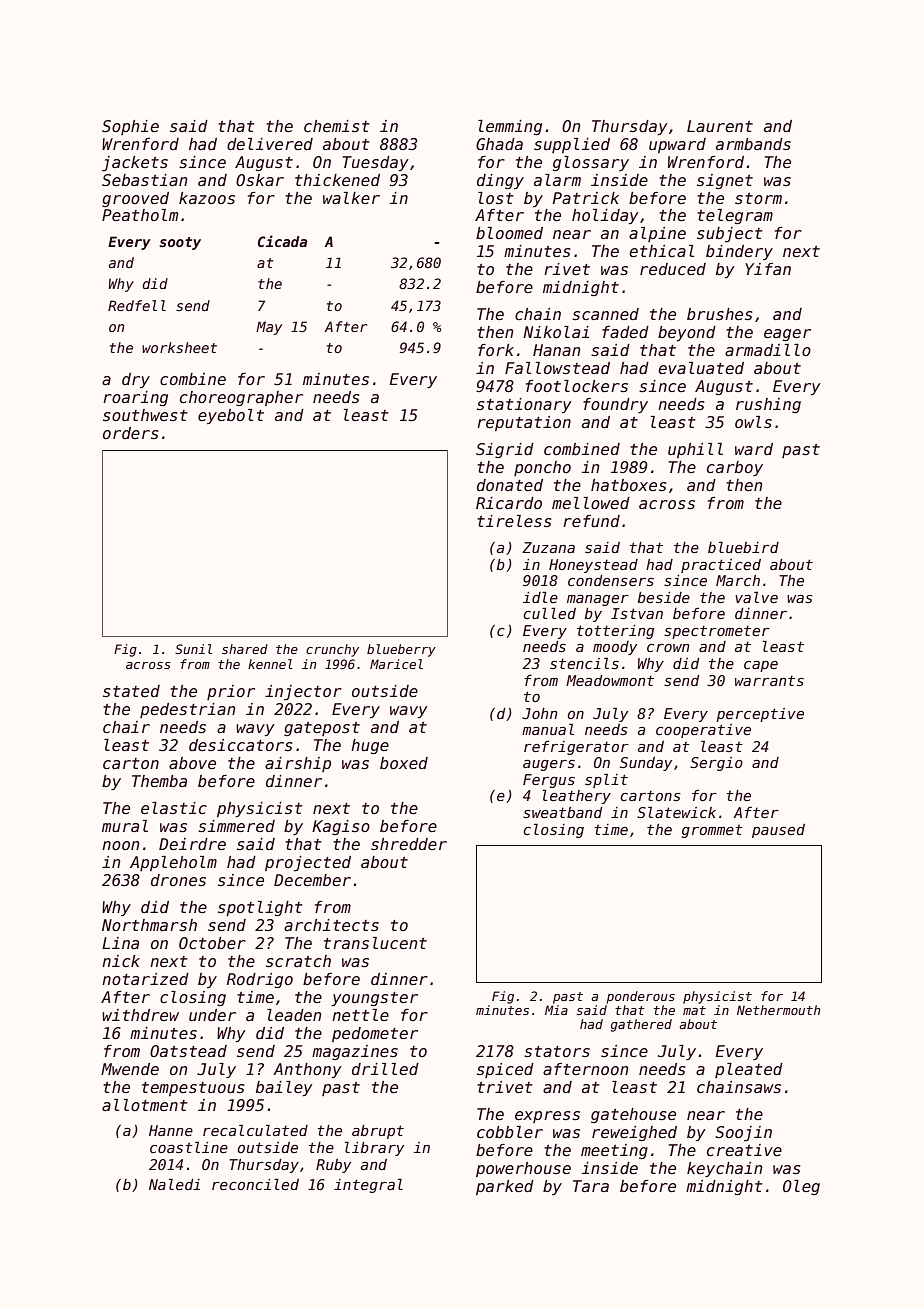 The width and height of the image is (924, 1308). What do you see at coordinates (245, 649) in the image?
I see `shared` at bounding box center [245, 649].
